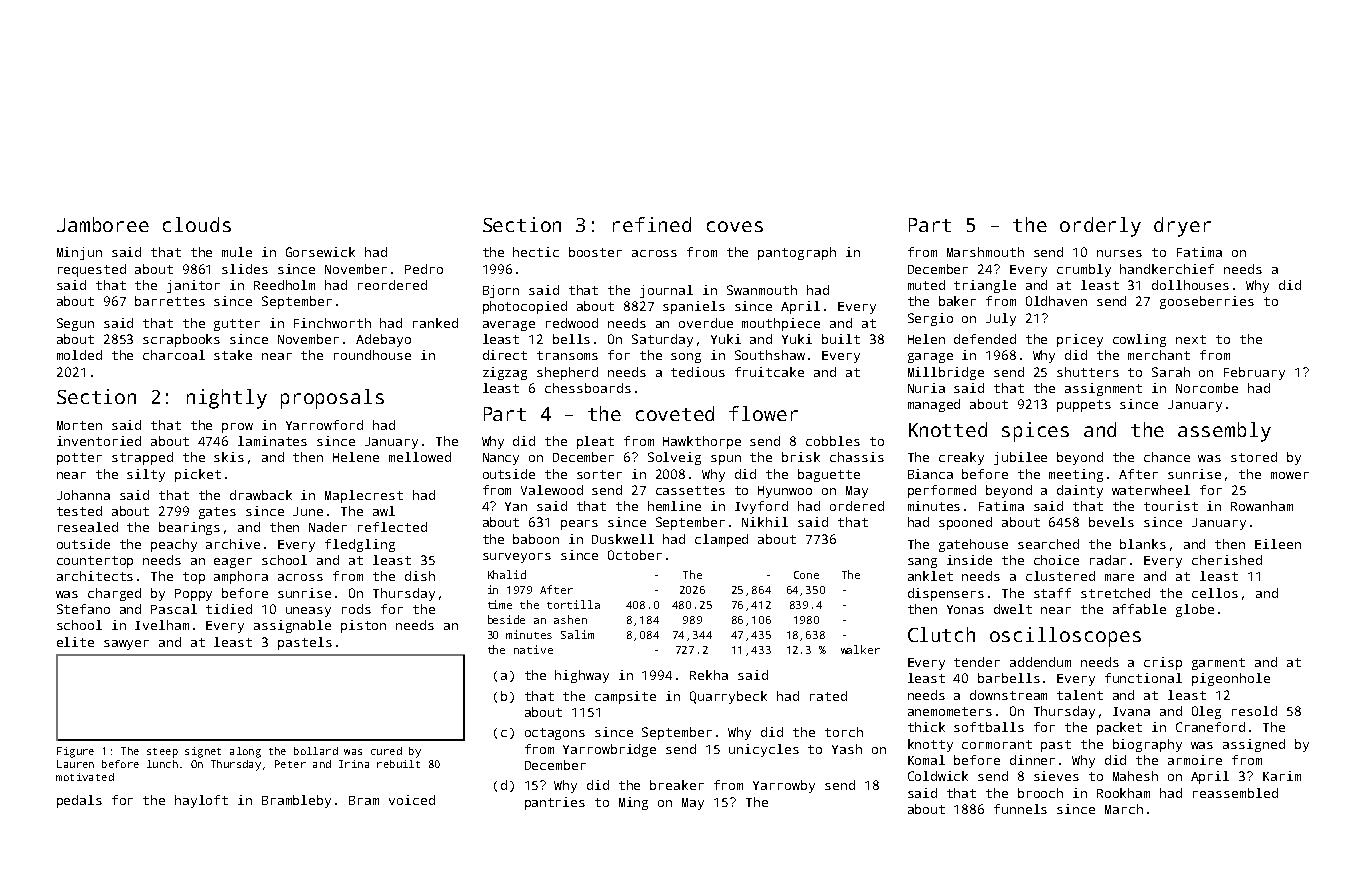 This image has width=1372, height=887. What do you see at coordinates (1190, 285) in the image?
I see `dollhouses` at bounding box center [1190, 285].
